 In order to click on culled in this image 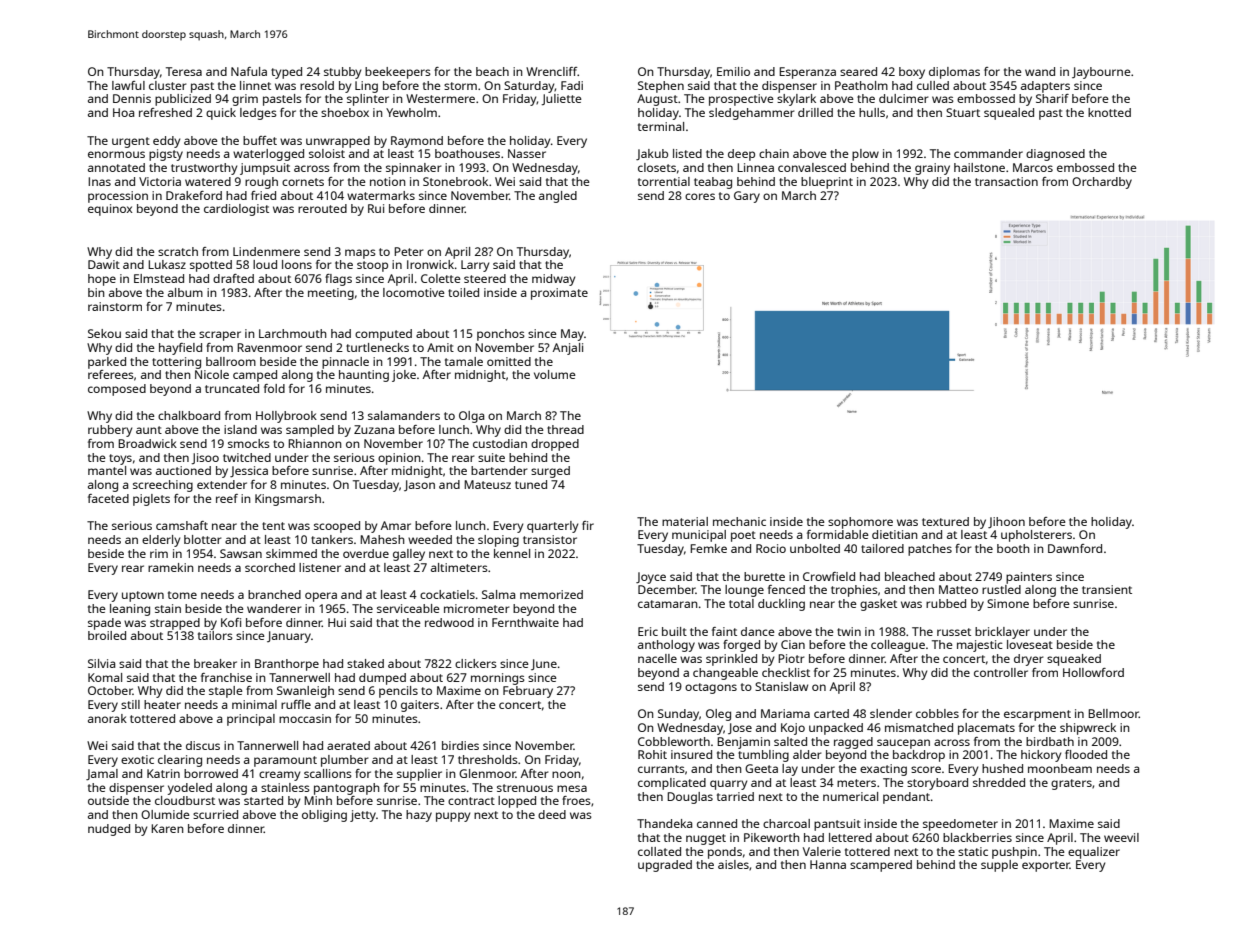, I will do `click(933, 85)`.
